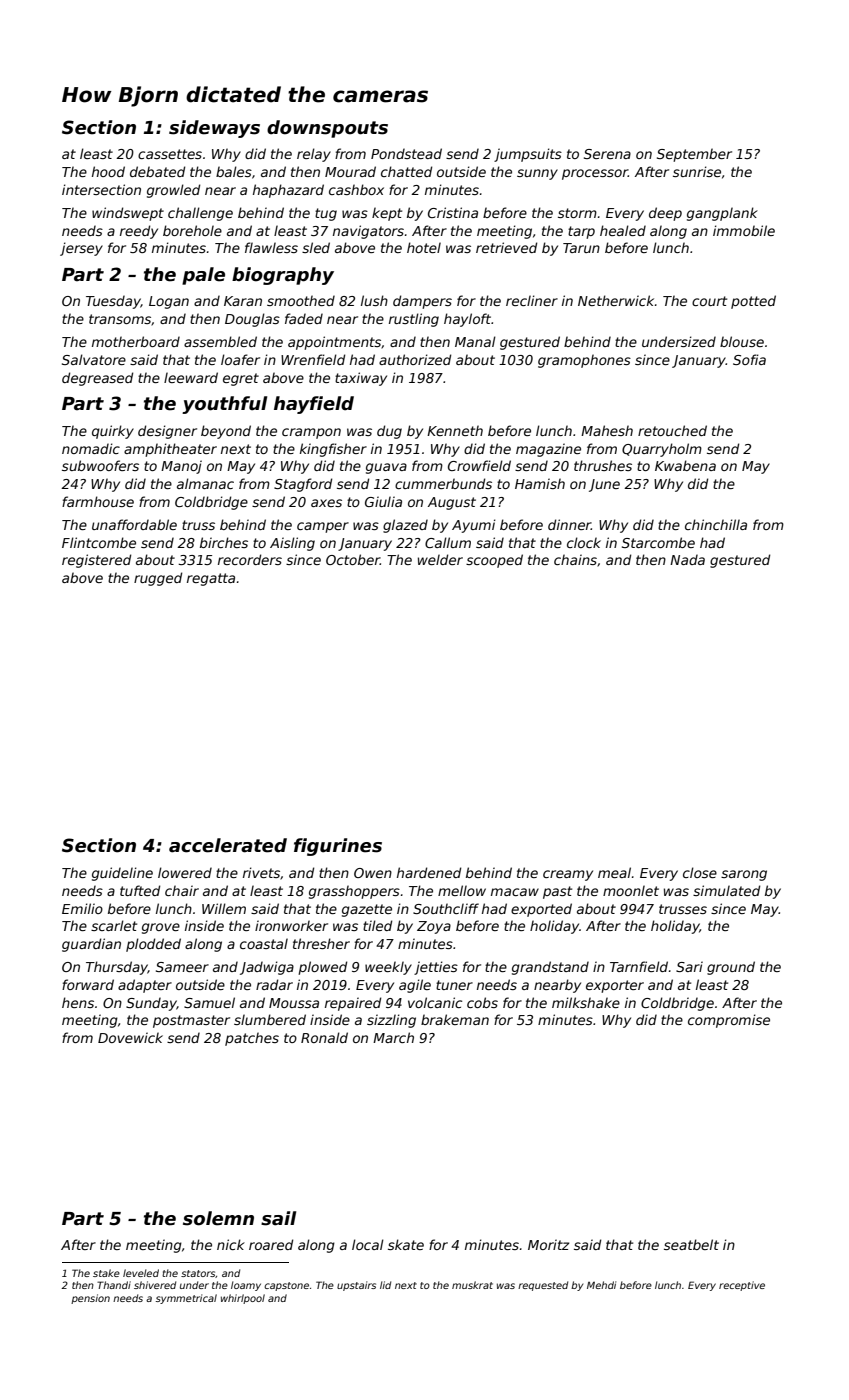 This screenshot has height=1400, width=849. What do you see at coordinates (327, 129) in the screenshot?
I see `downspouts` at bounding box center [327, 129].
